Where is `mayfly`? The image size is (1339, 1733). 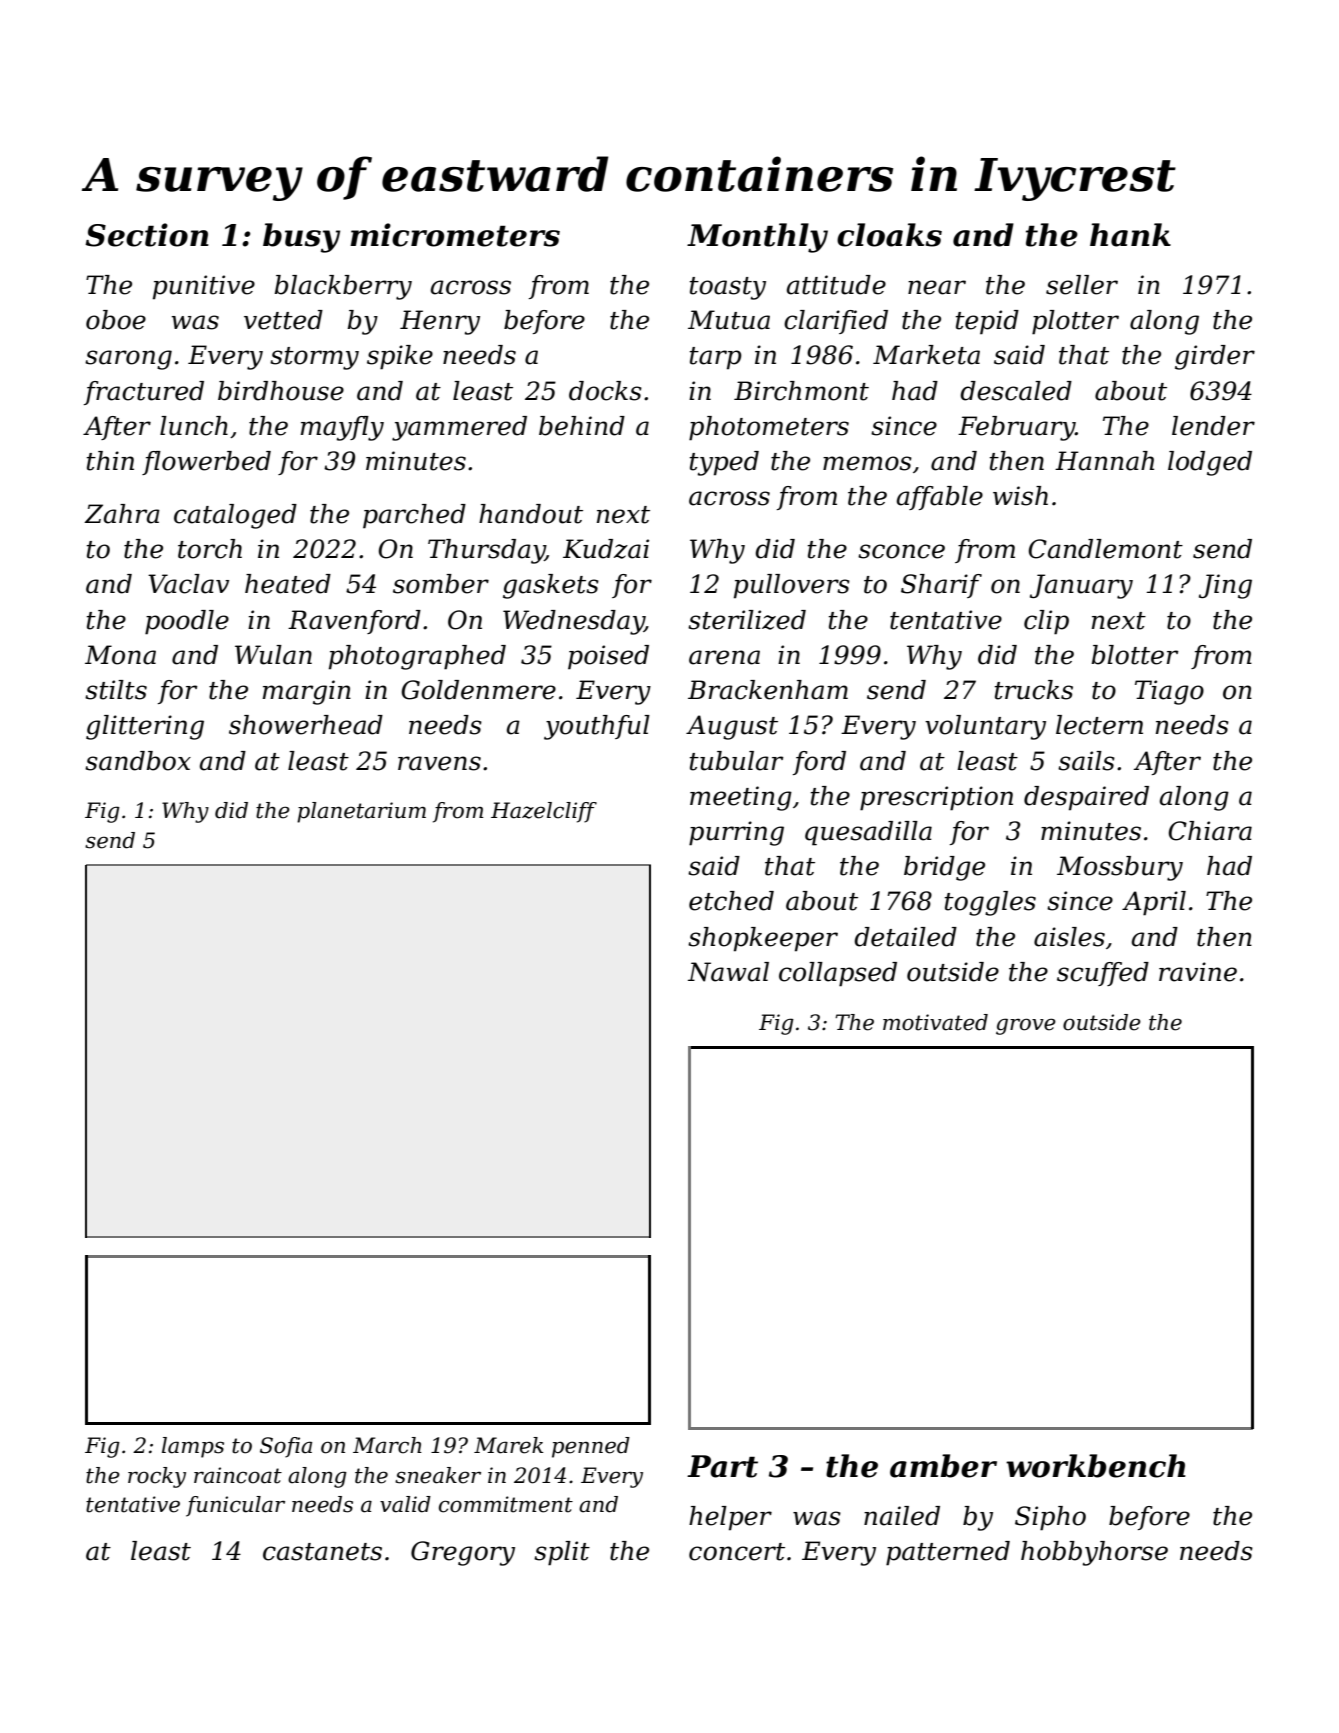 mayfly is located at coordinates (342, 428).
